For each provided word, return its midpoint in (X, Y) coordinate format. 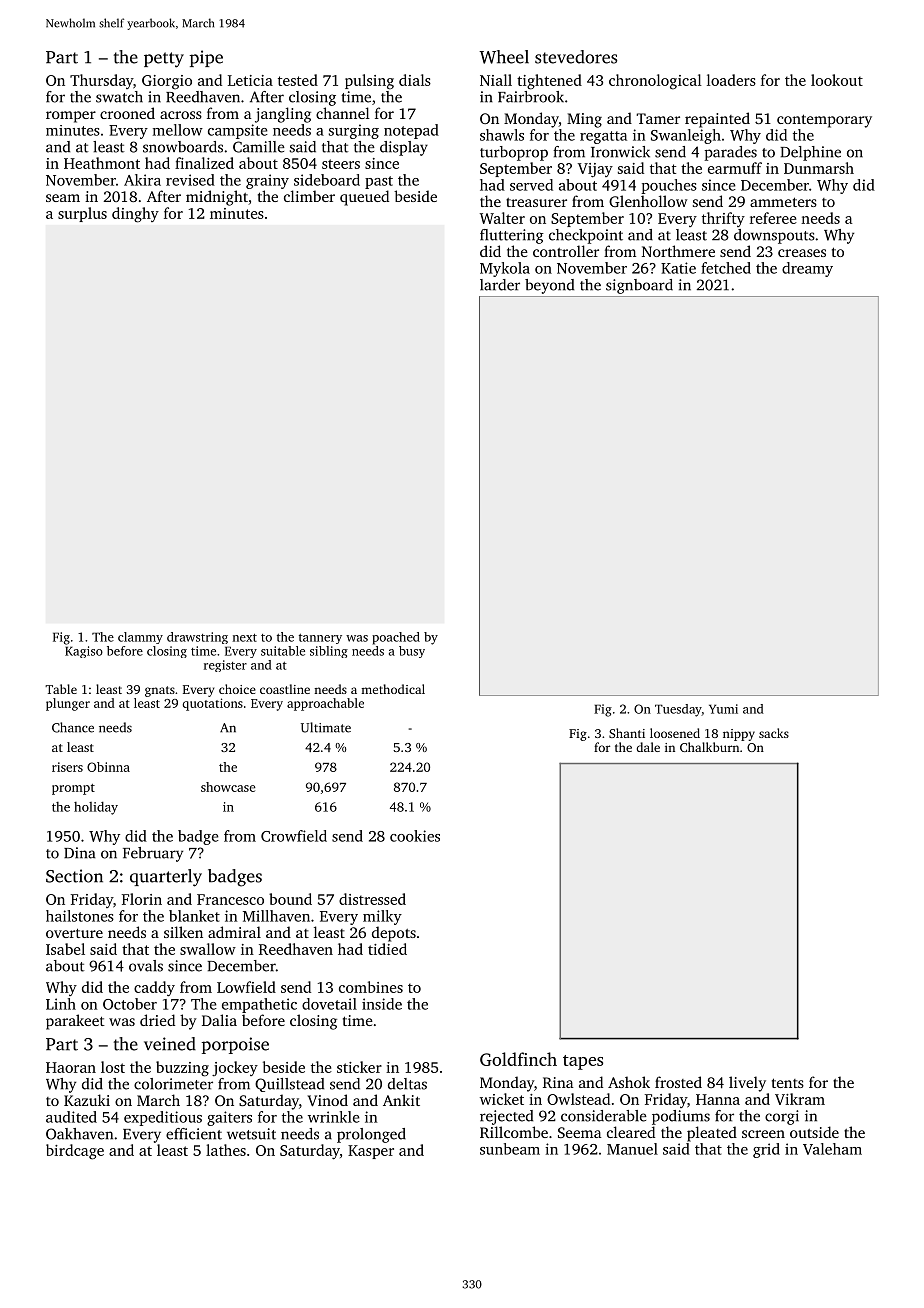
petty (164, 60)
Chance (73, 727)
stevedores (576, 57)
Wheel (504, 57)
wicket (502, 1099)
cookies (415, 836)
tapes (583, 1062)
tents (788, 1083)
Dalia (219, 1020)
